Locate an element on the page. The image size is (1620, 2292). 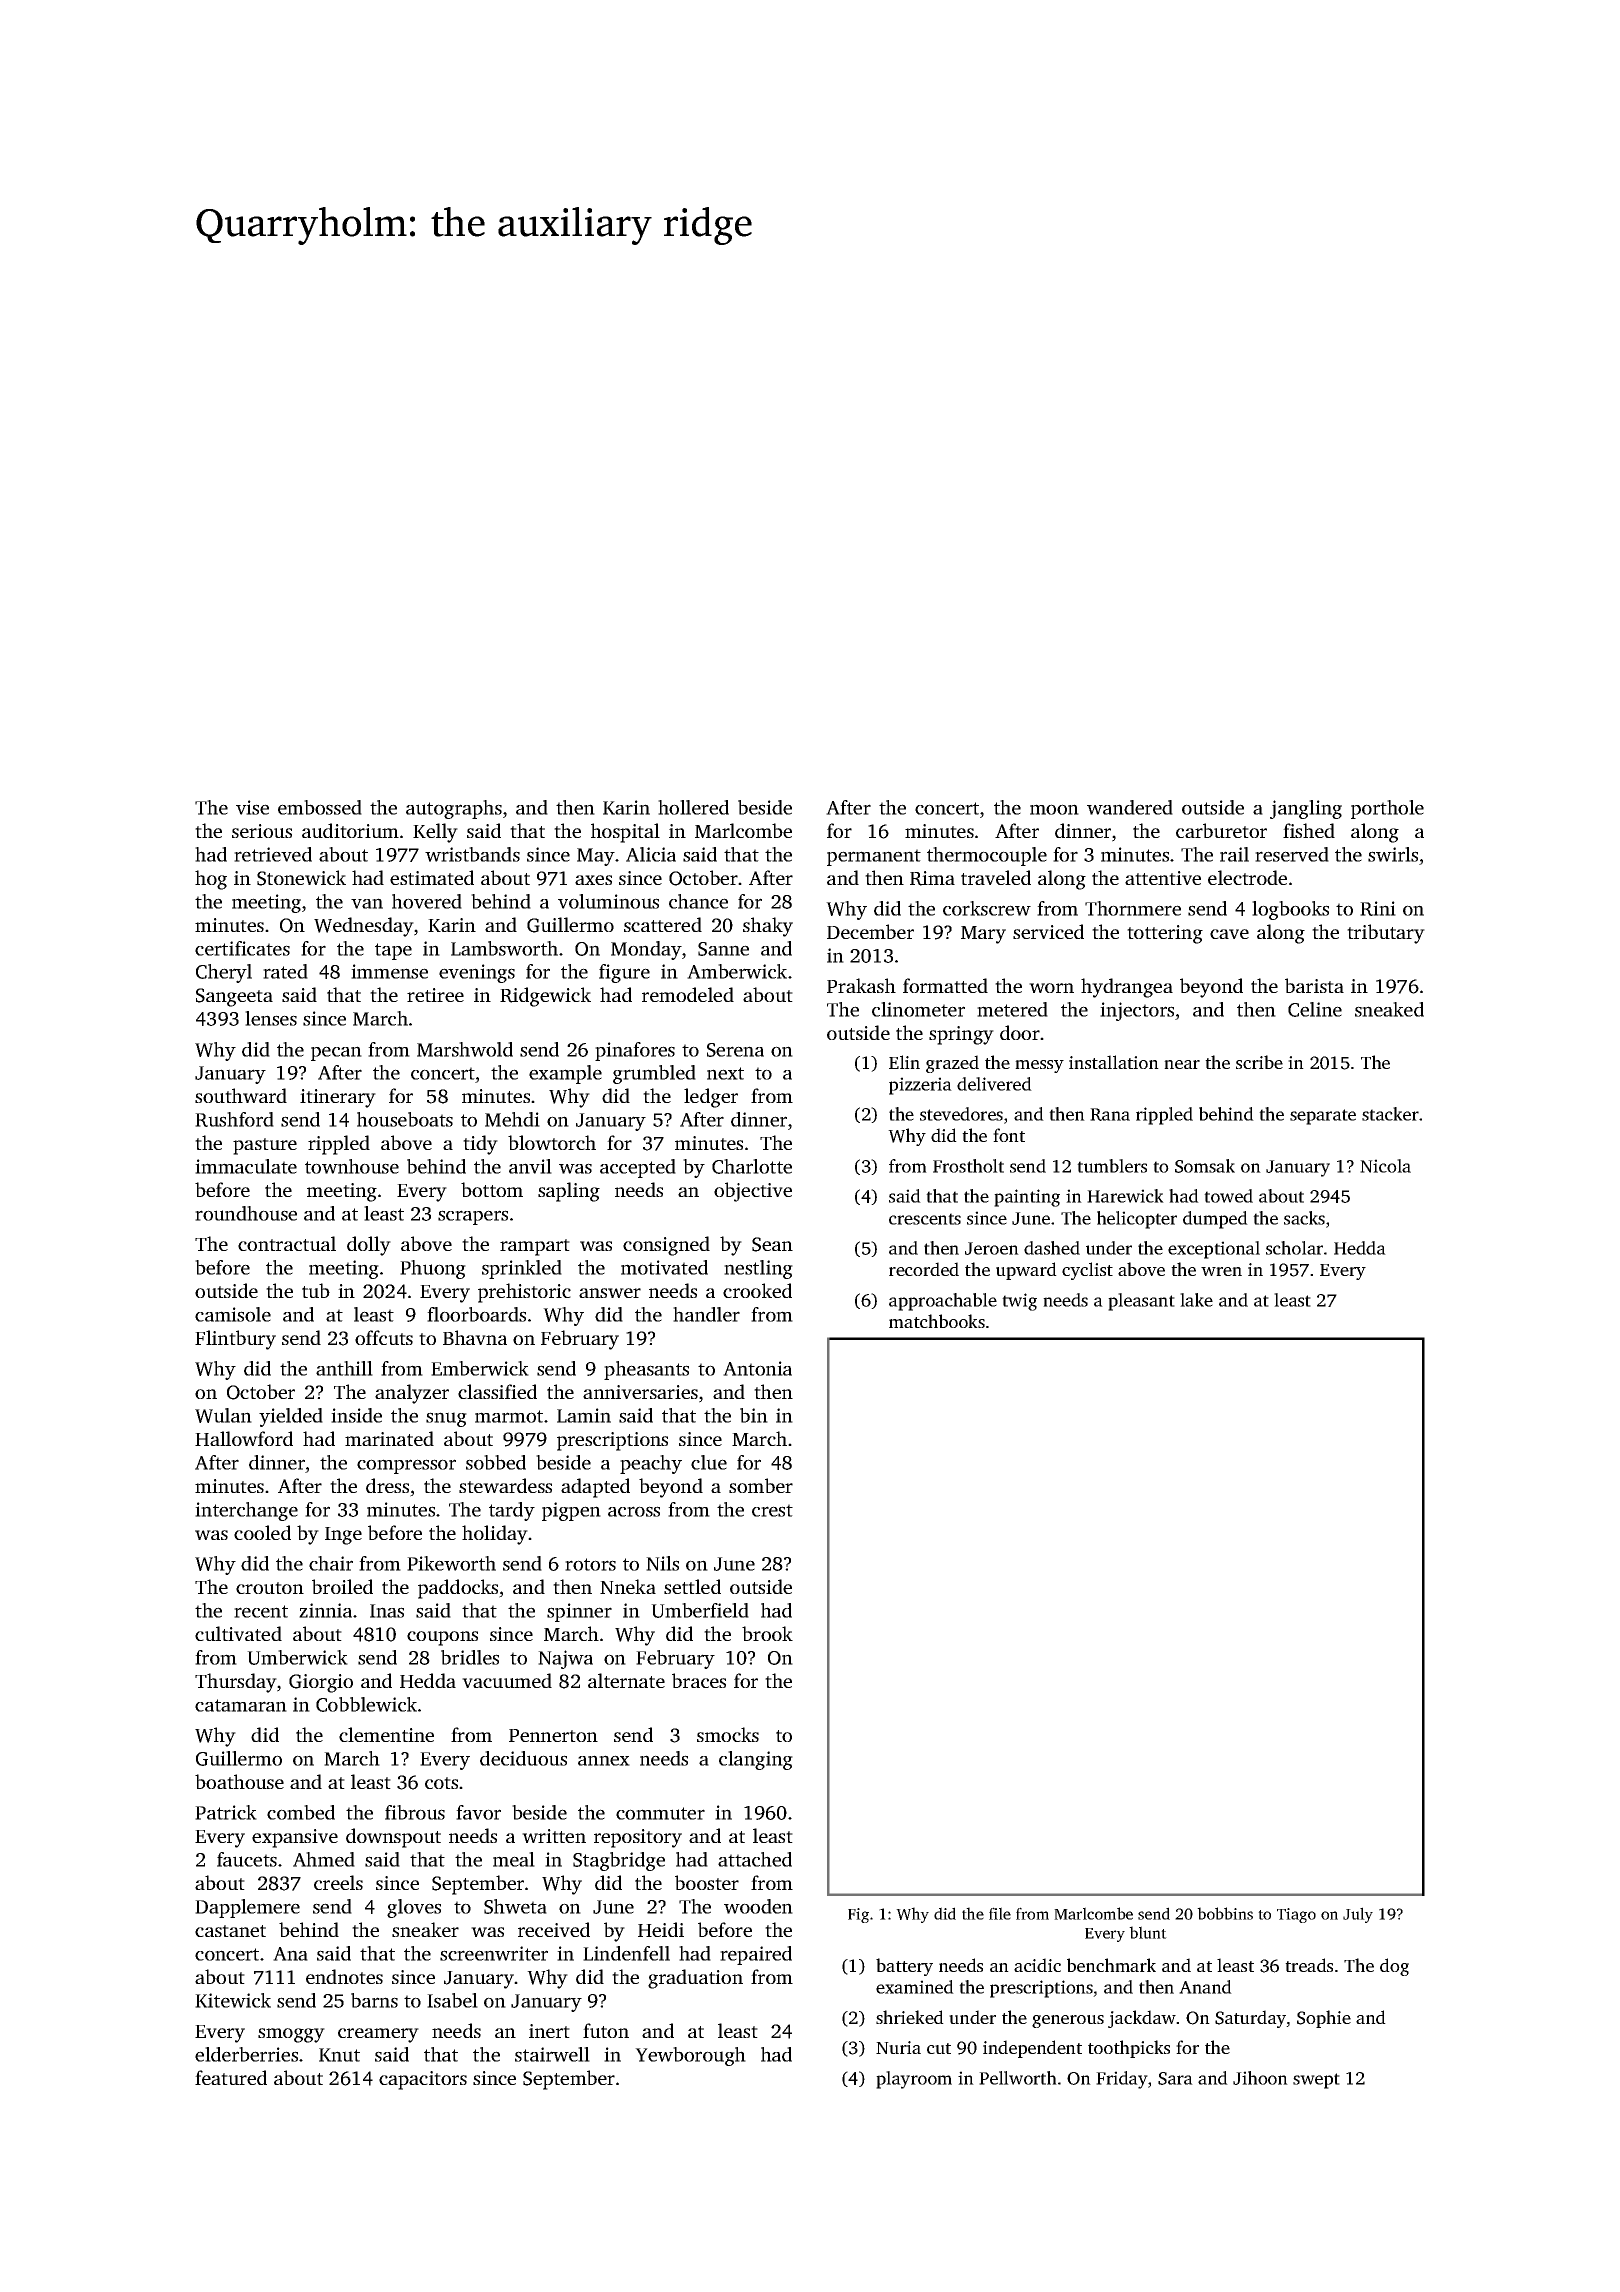
carburetor is located at coordinates (1221, 830).
